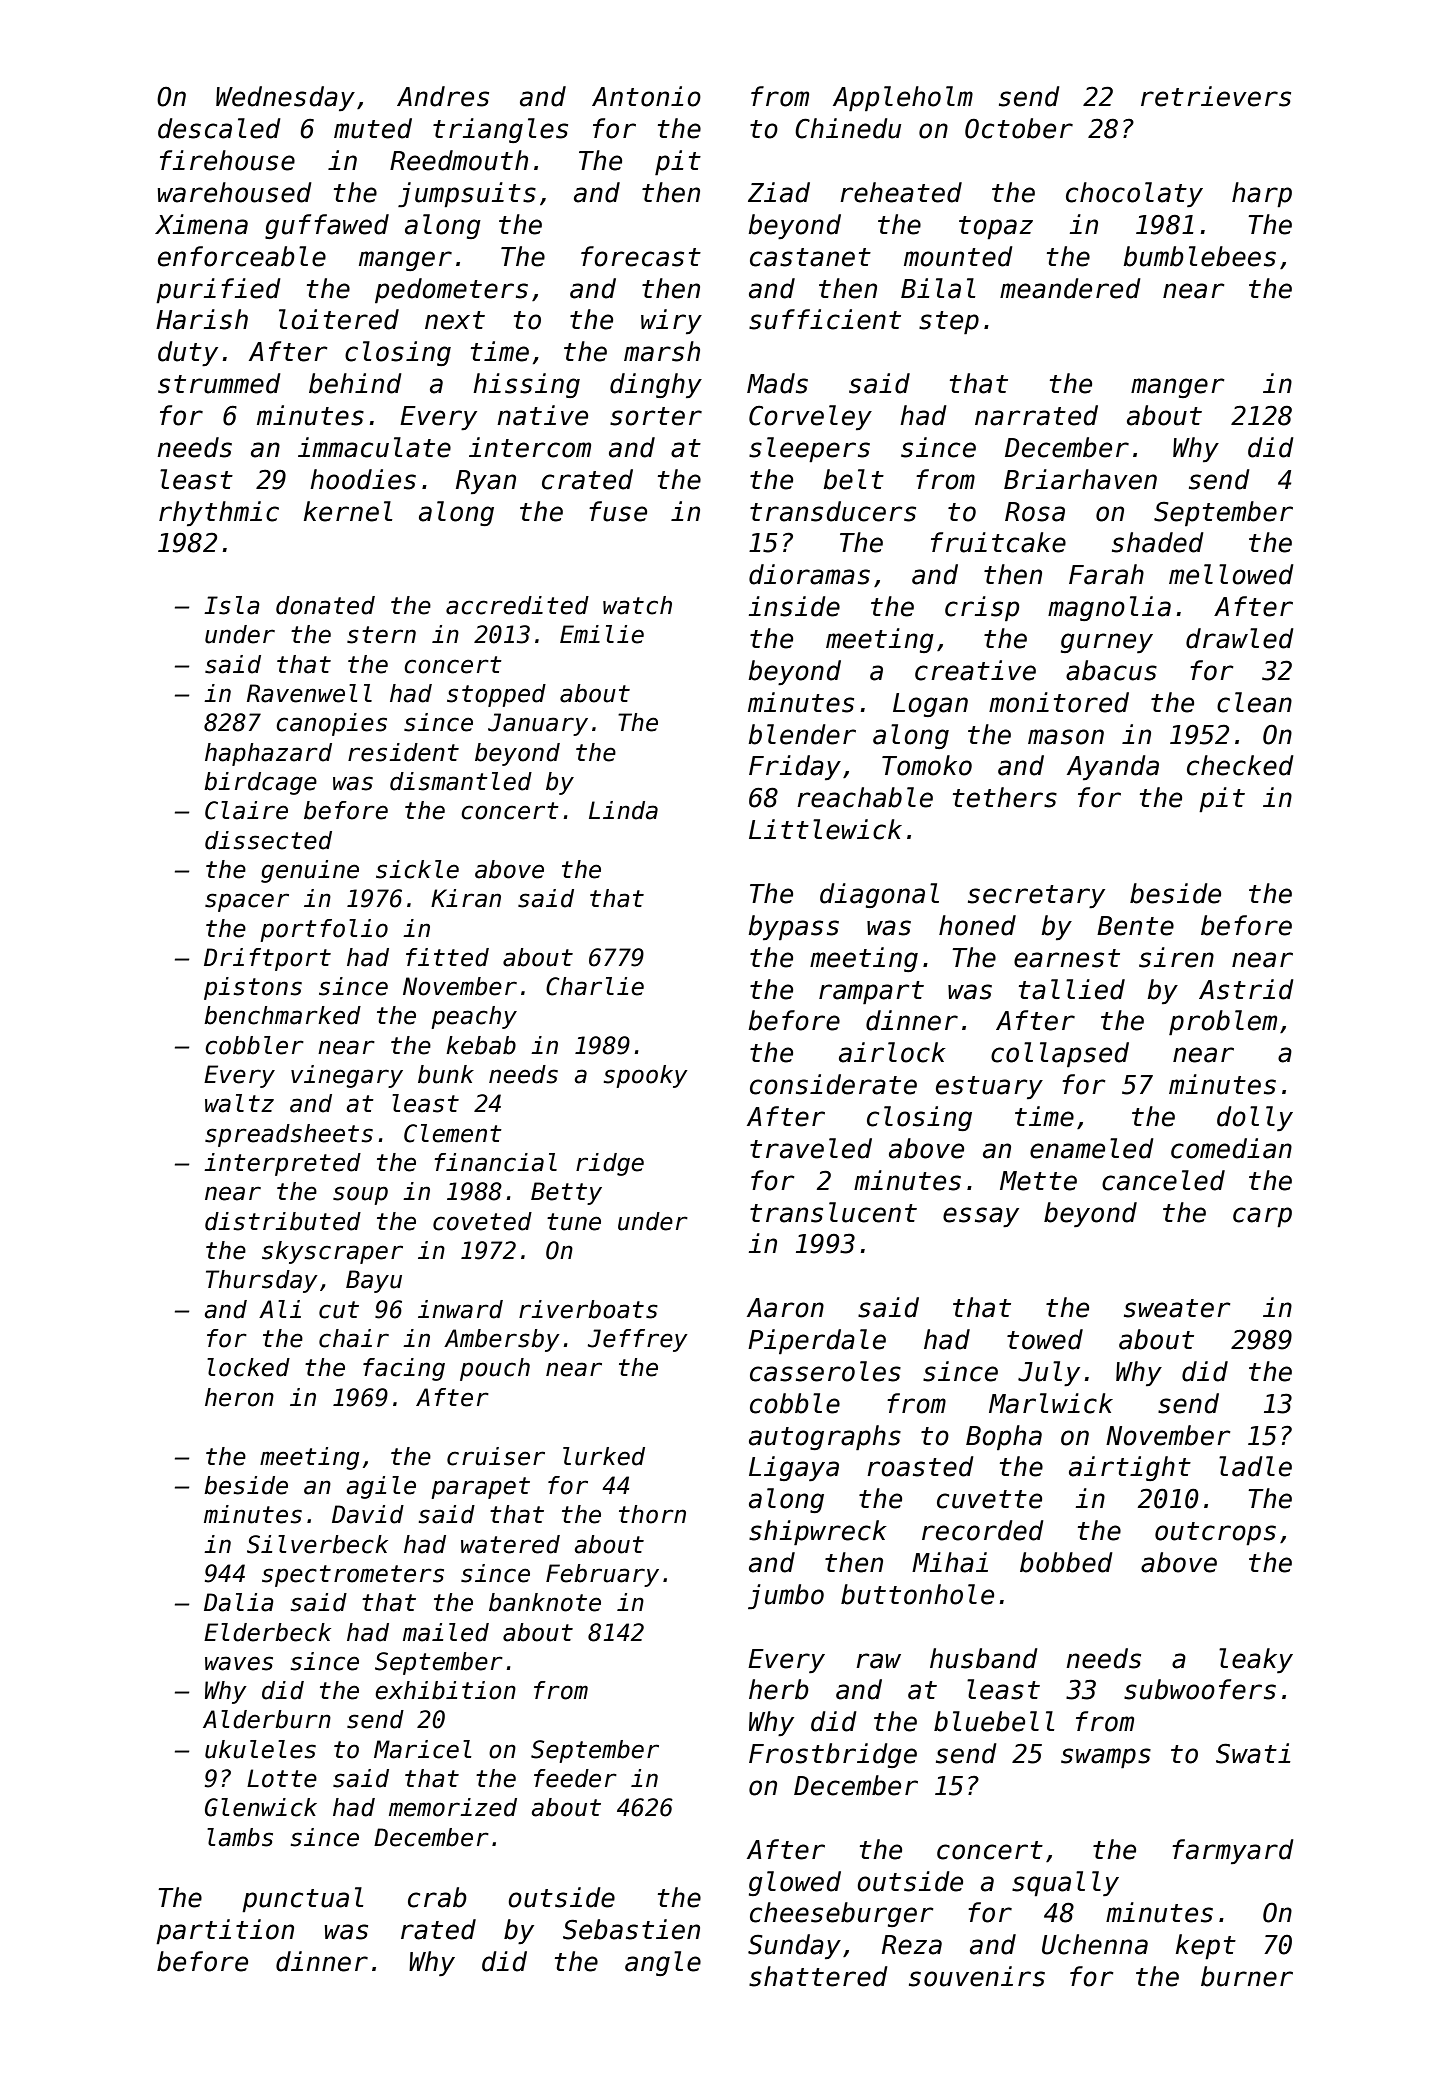 This screenshot has width=1450, height=2100. What do you see at coordinates (818, 1976) in the screenshot?
I see `shattered` at bounding box center [818, 1976].
